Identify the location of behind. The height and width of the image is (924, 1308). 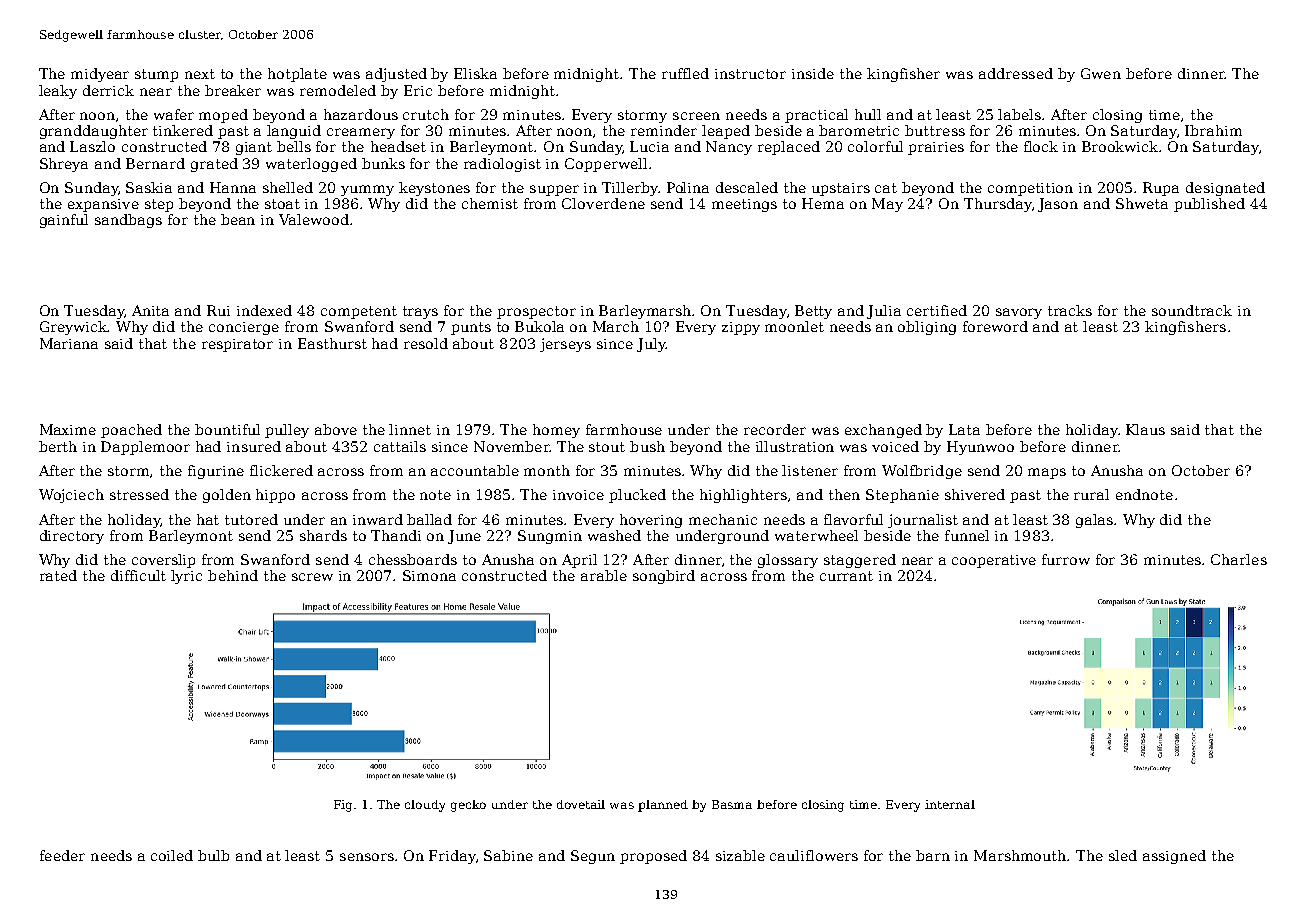
(233, 575).
